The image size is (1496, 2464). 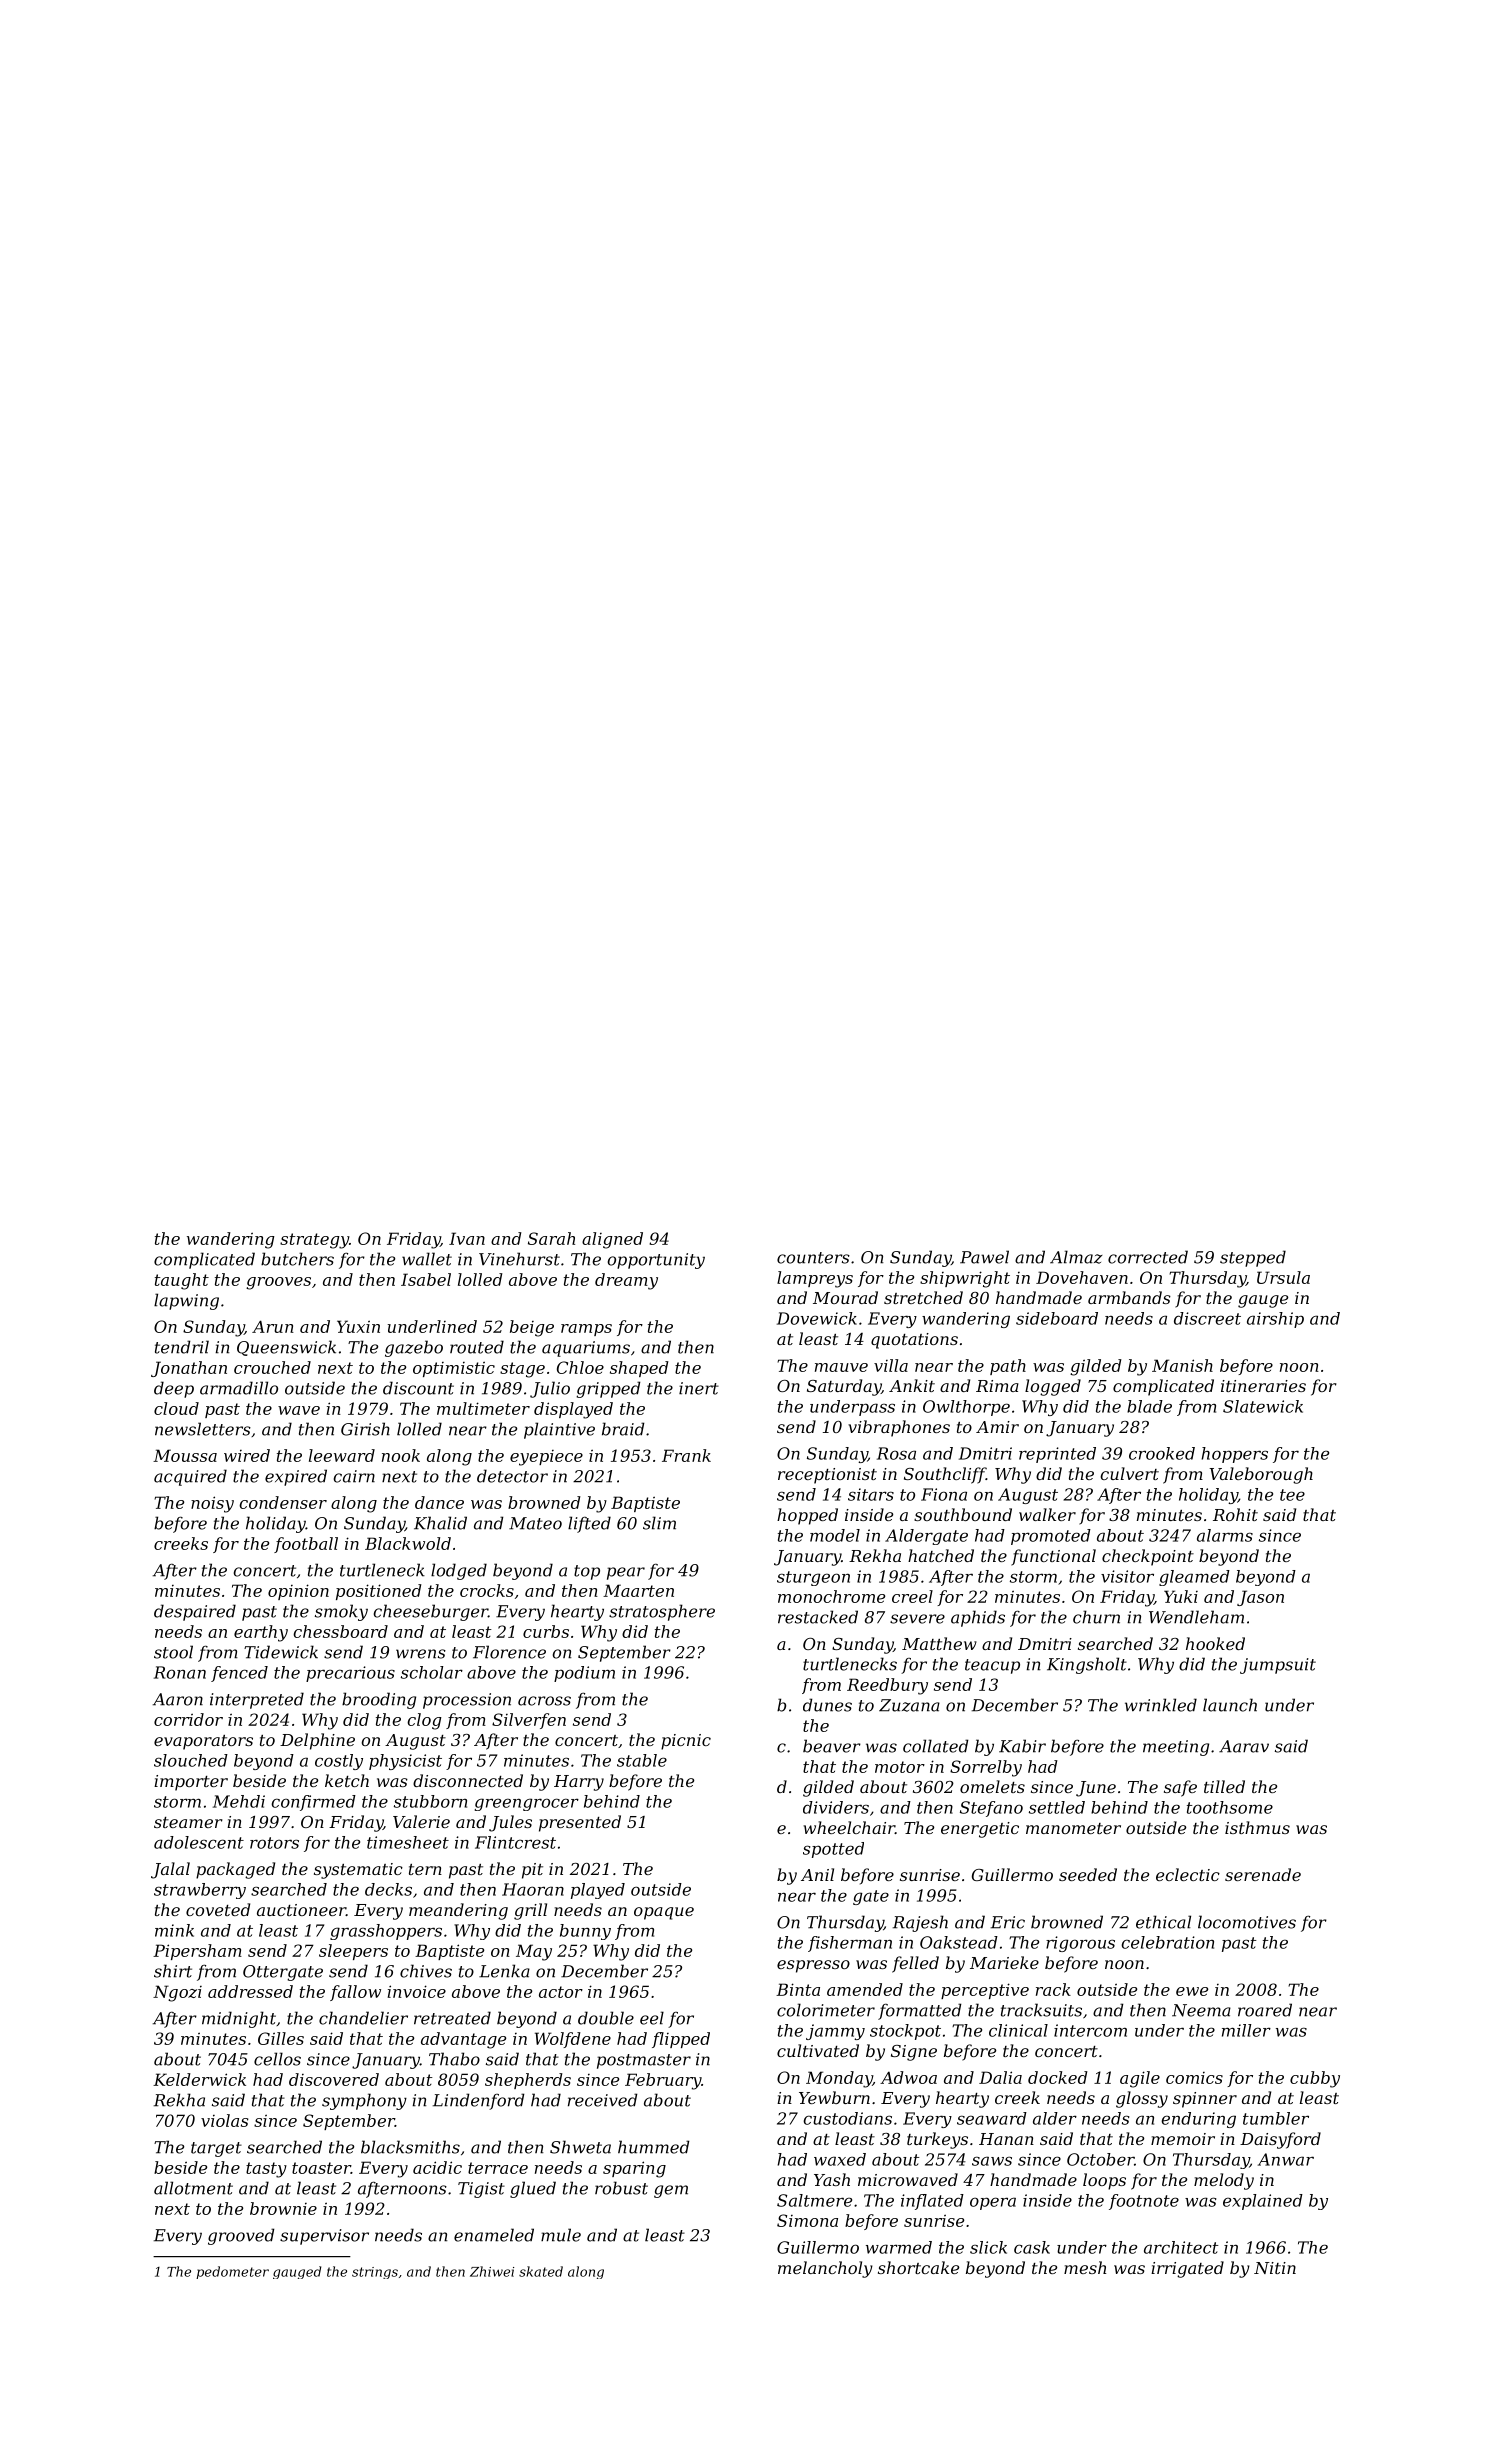 I want to click on corrected, so click(x=1148, y=1257).
